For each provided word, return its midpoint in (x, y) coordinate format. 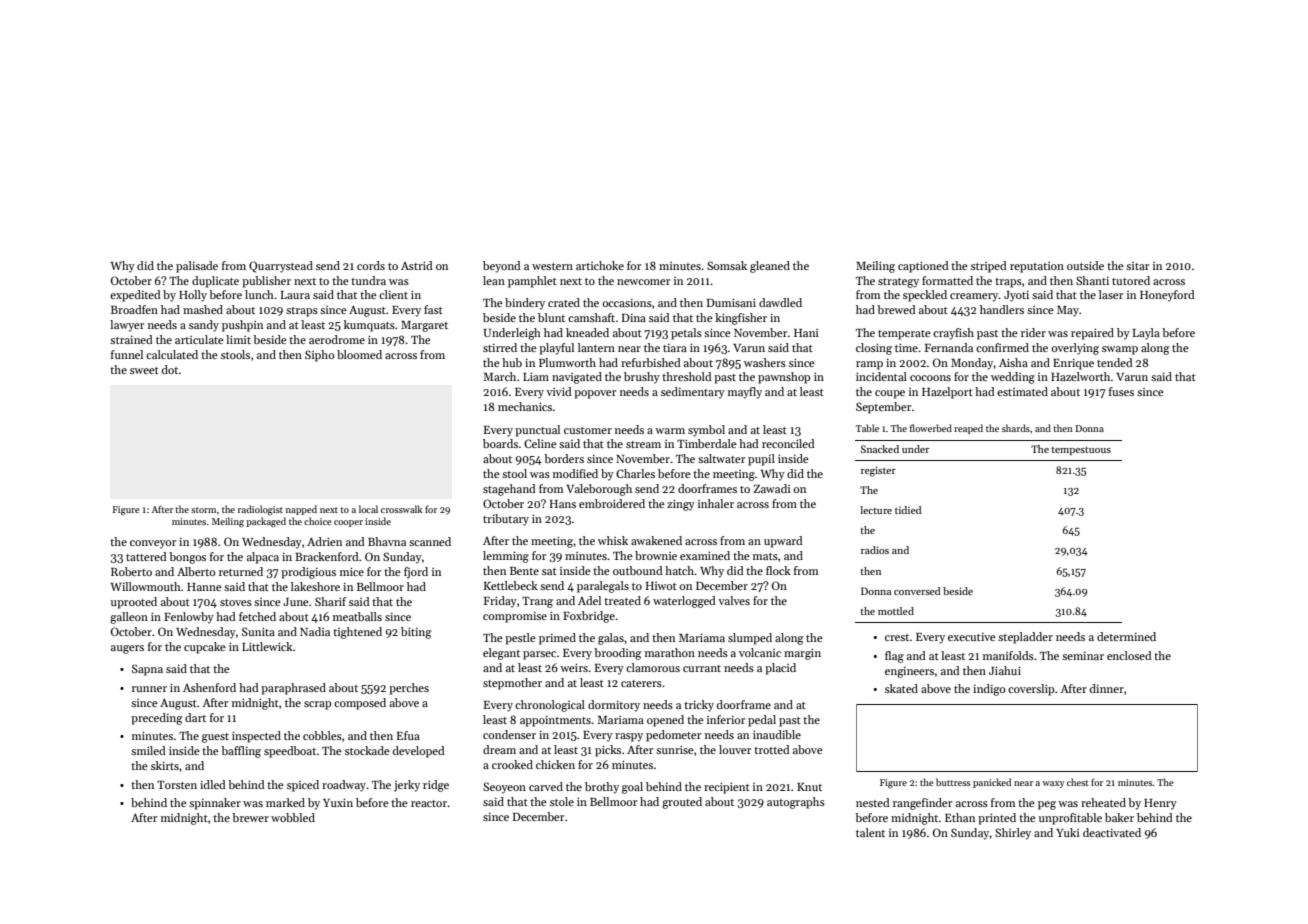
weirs (574, 667)
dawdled (780, 302)
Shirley (1013, 834)
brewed (896, 309)
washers (765, 362)
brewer (250, 817)
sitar (1137, 266)
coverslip (1031, 690)
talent (870, 832)
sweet (144, 370)
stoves (236, 602)
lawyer (127, 326)
